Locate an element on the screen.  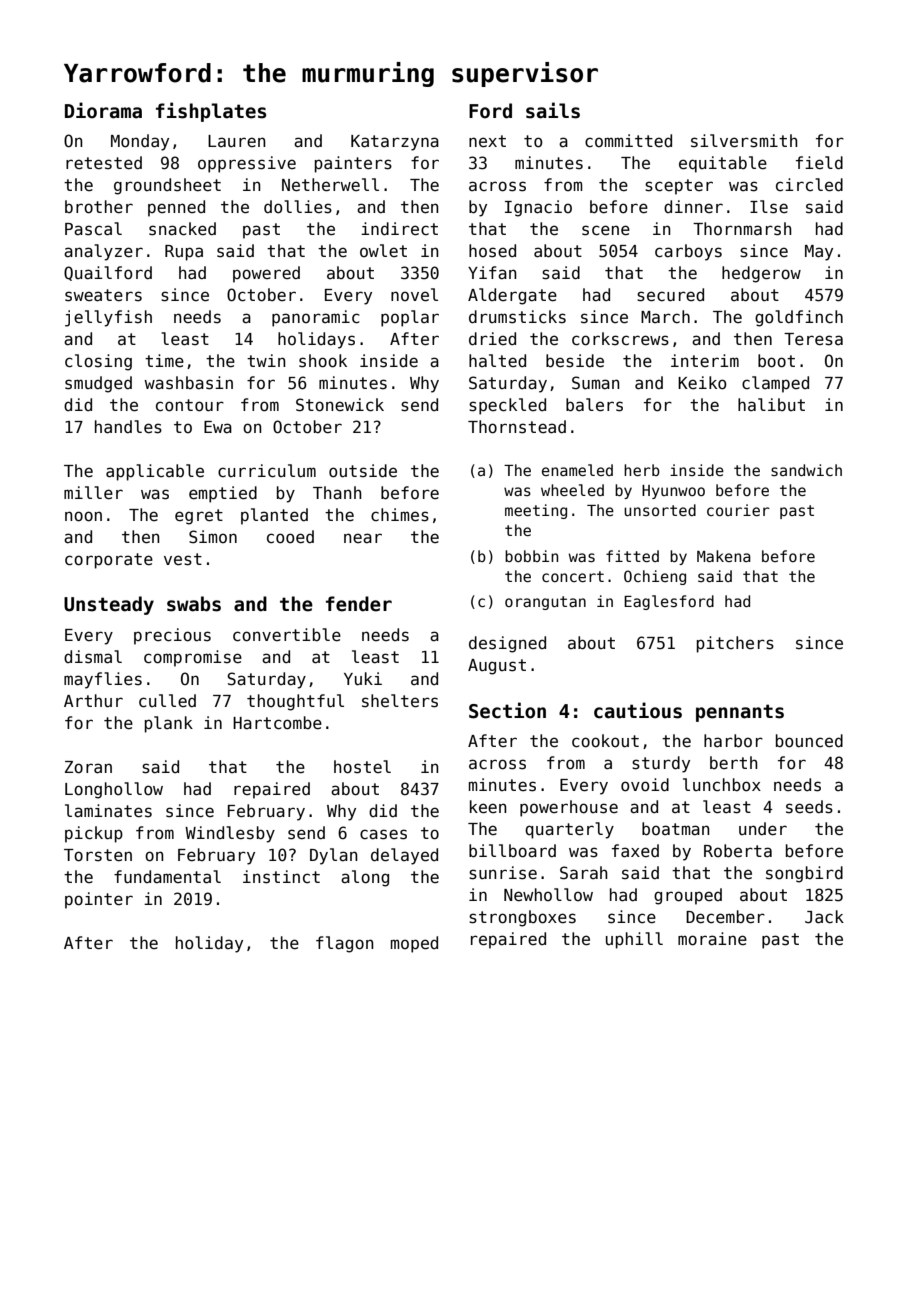
corporate is located at coordinates (109, 561).
